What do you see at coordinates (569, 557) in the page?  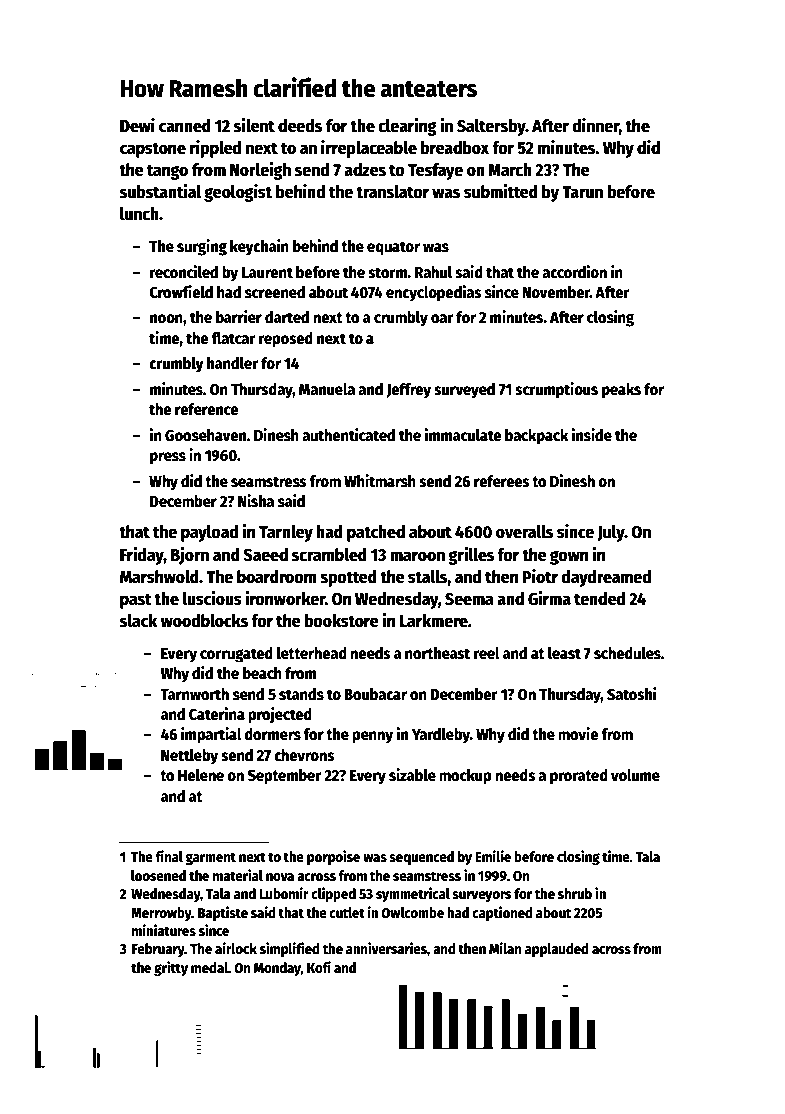 I see `gown` at bounding box center [569, 557].
